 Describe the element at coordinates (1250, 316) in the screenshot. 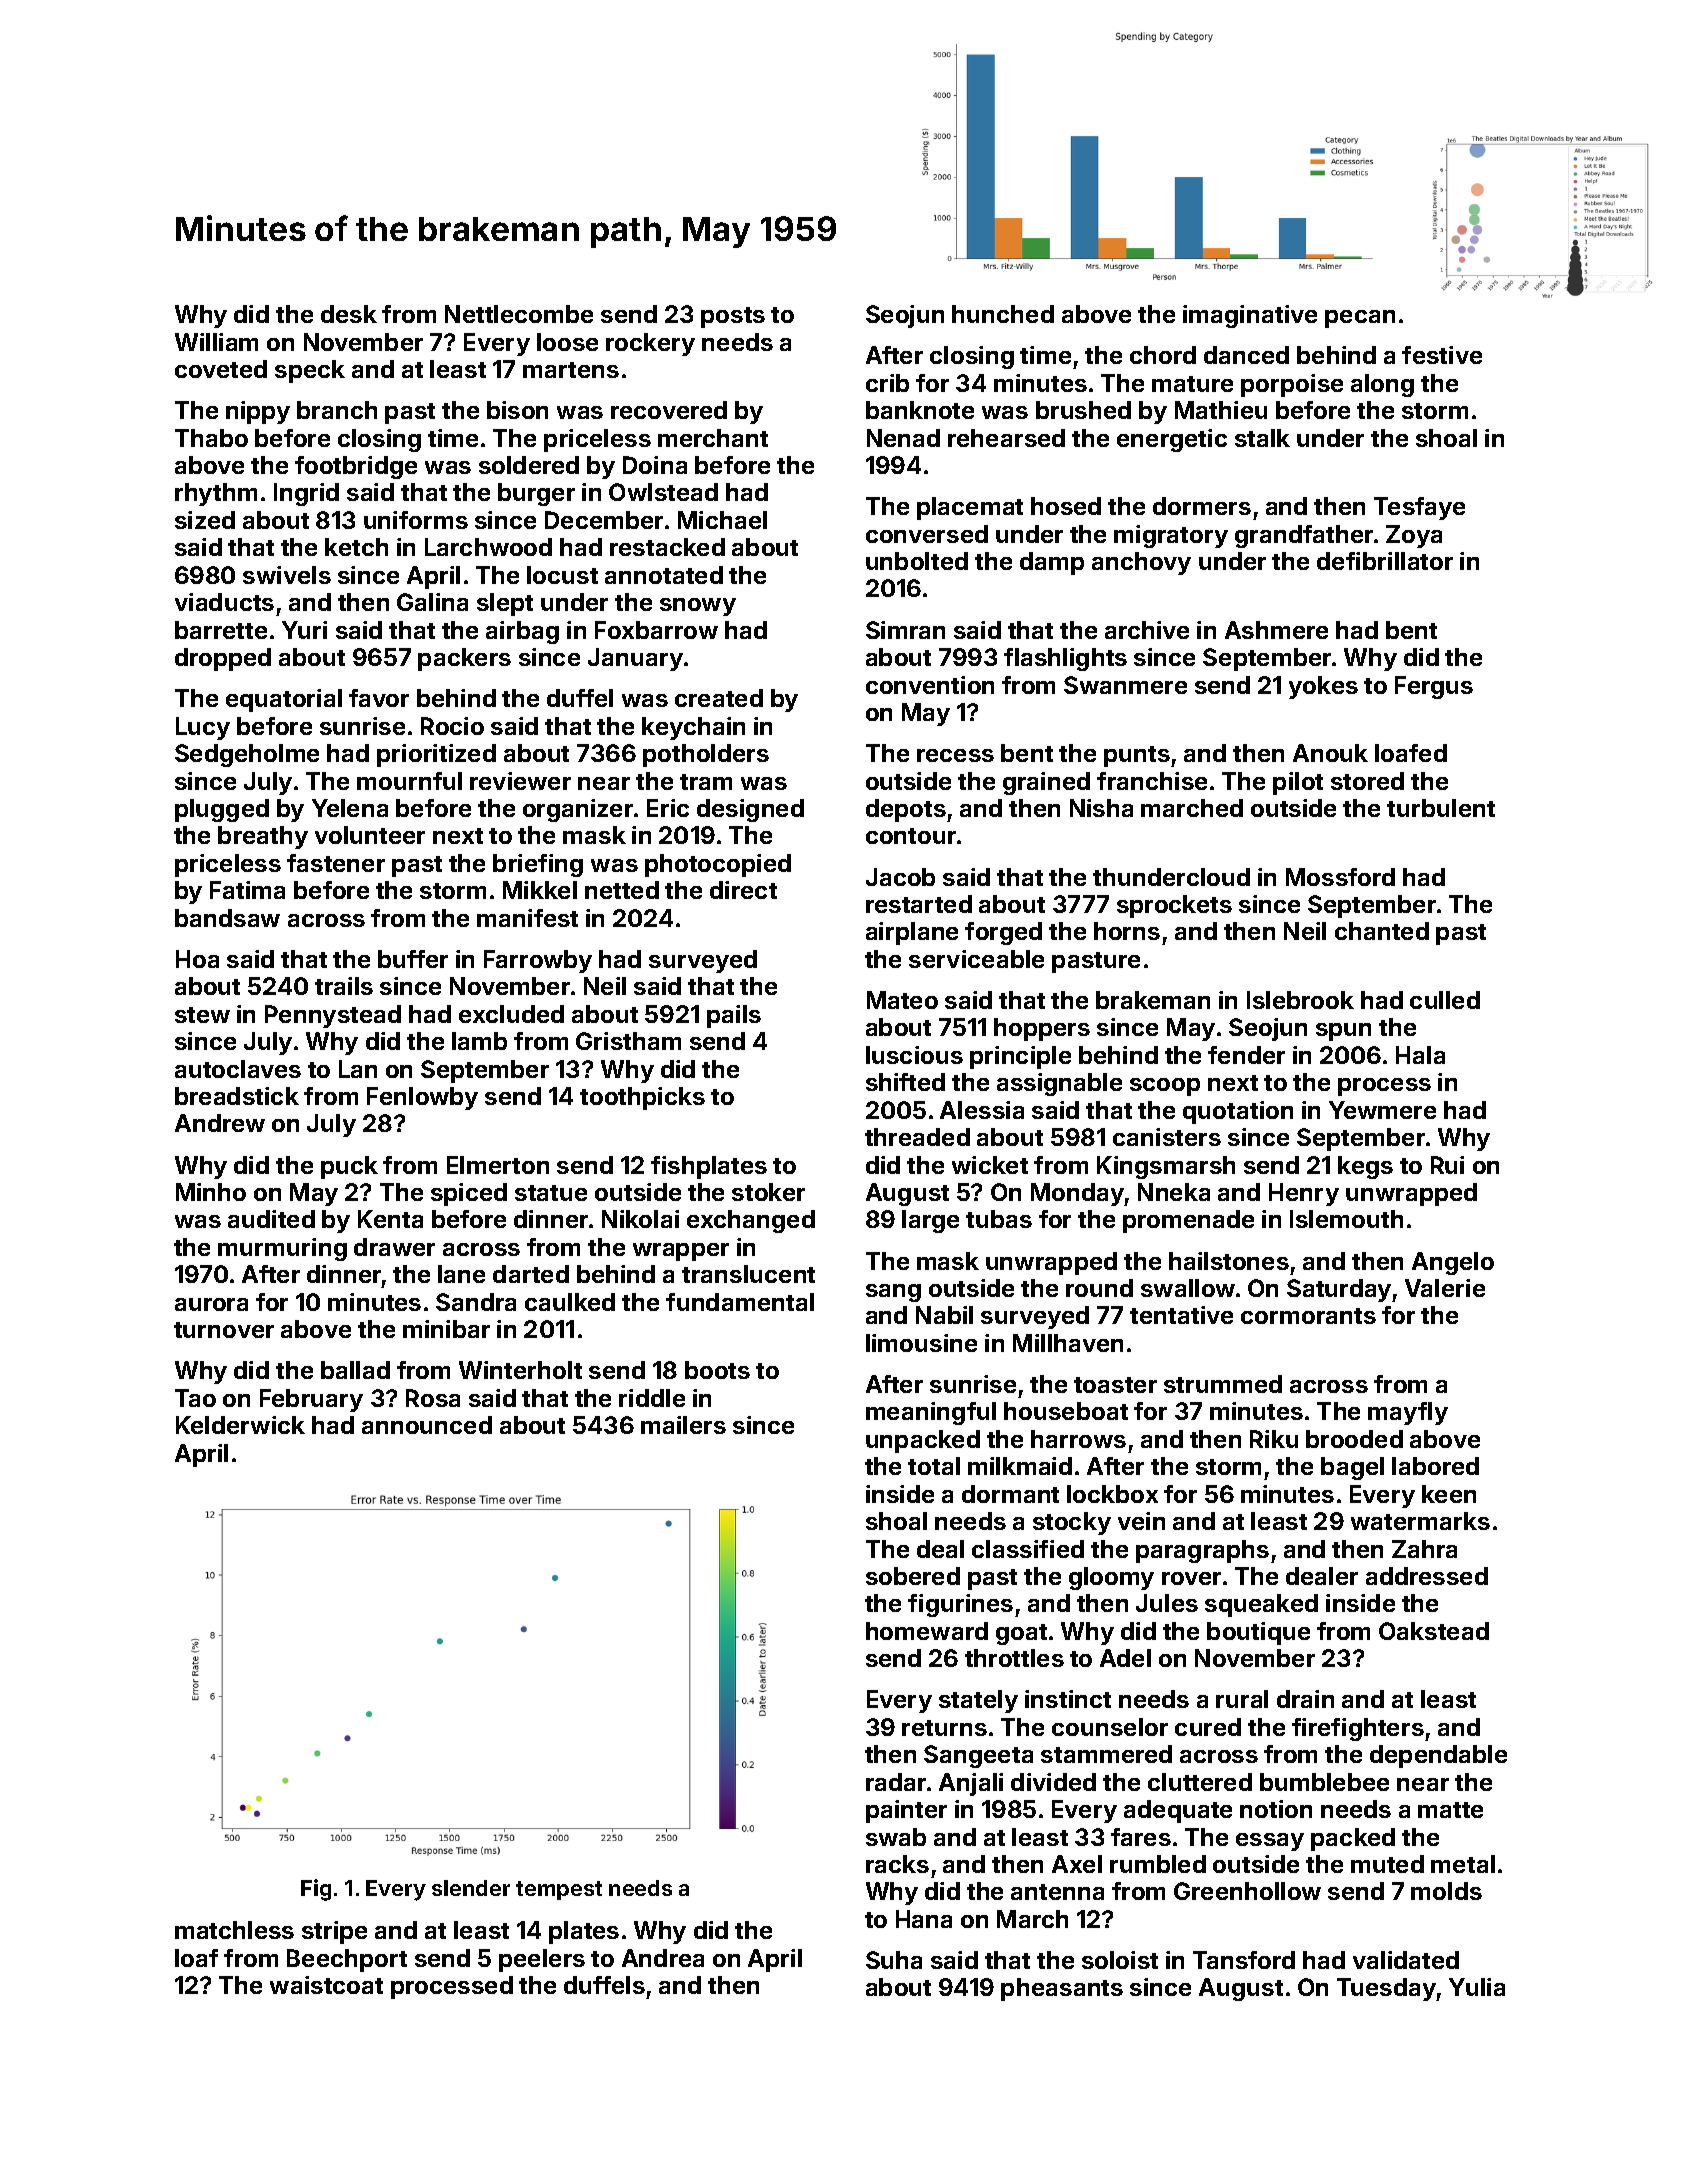

I see `imaginative` at that location.
